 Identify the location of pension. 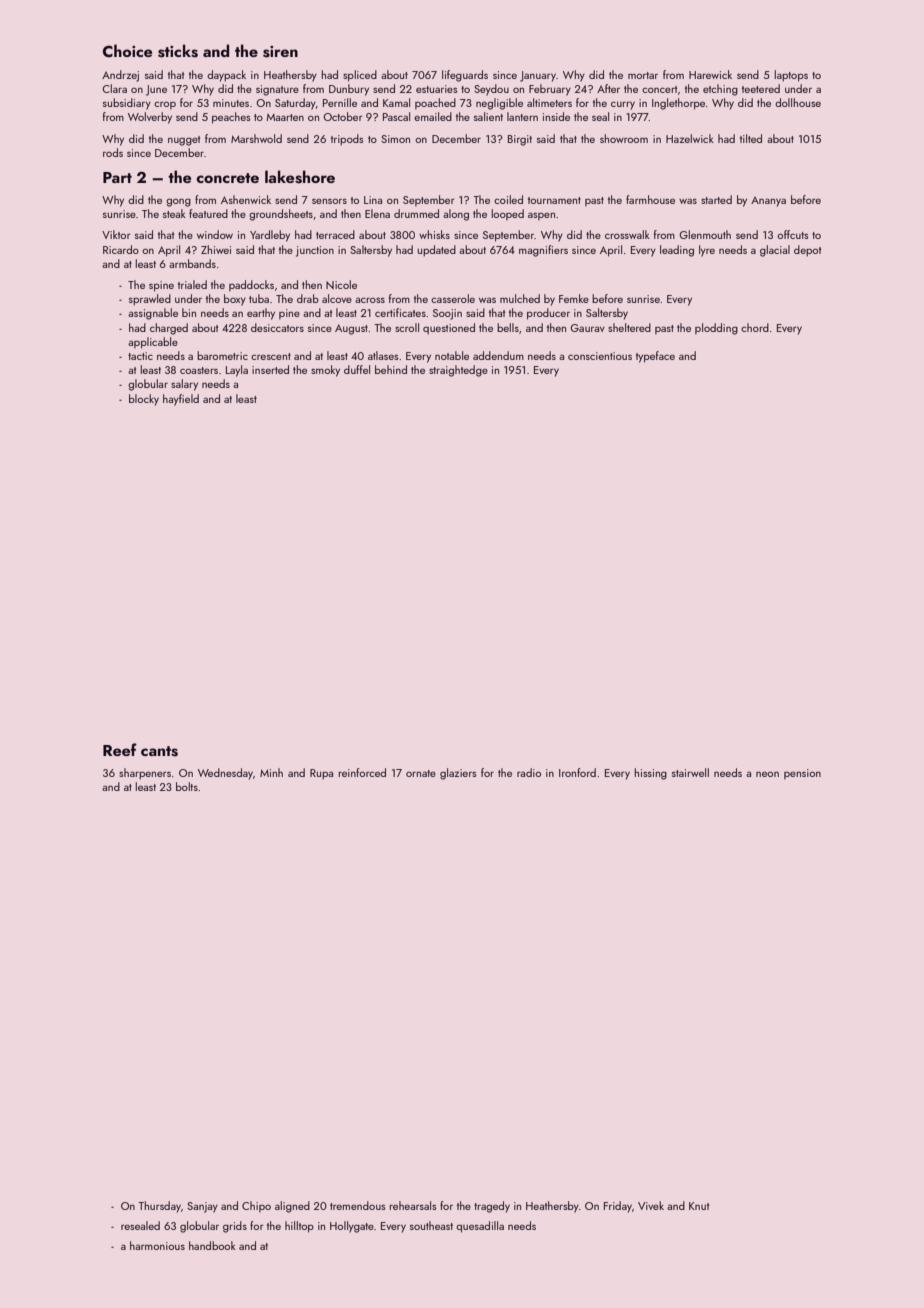
(802, 774).
